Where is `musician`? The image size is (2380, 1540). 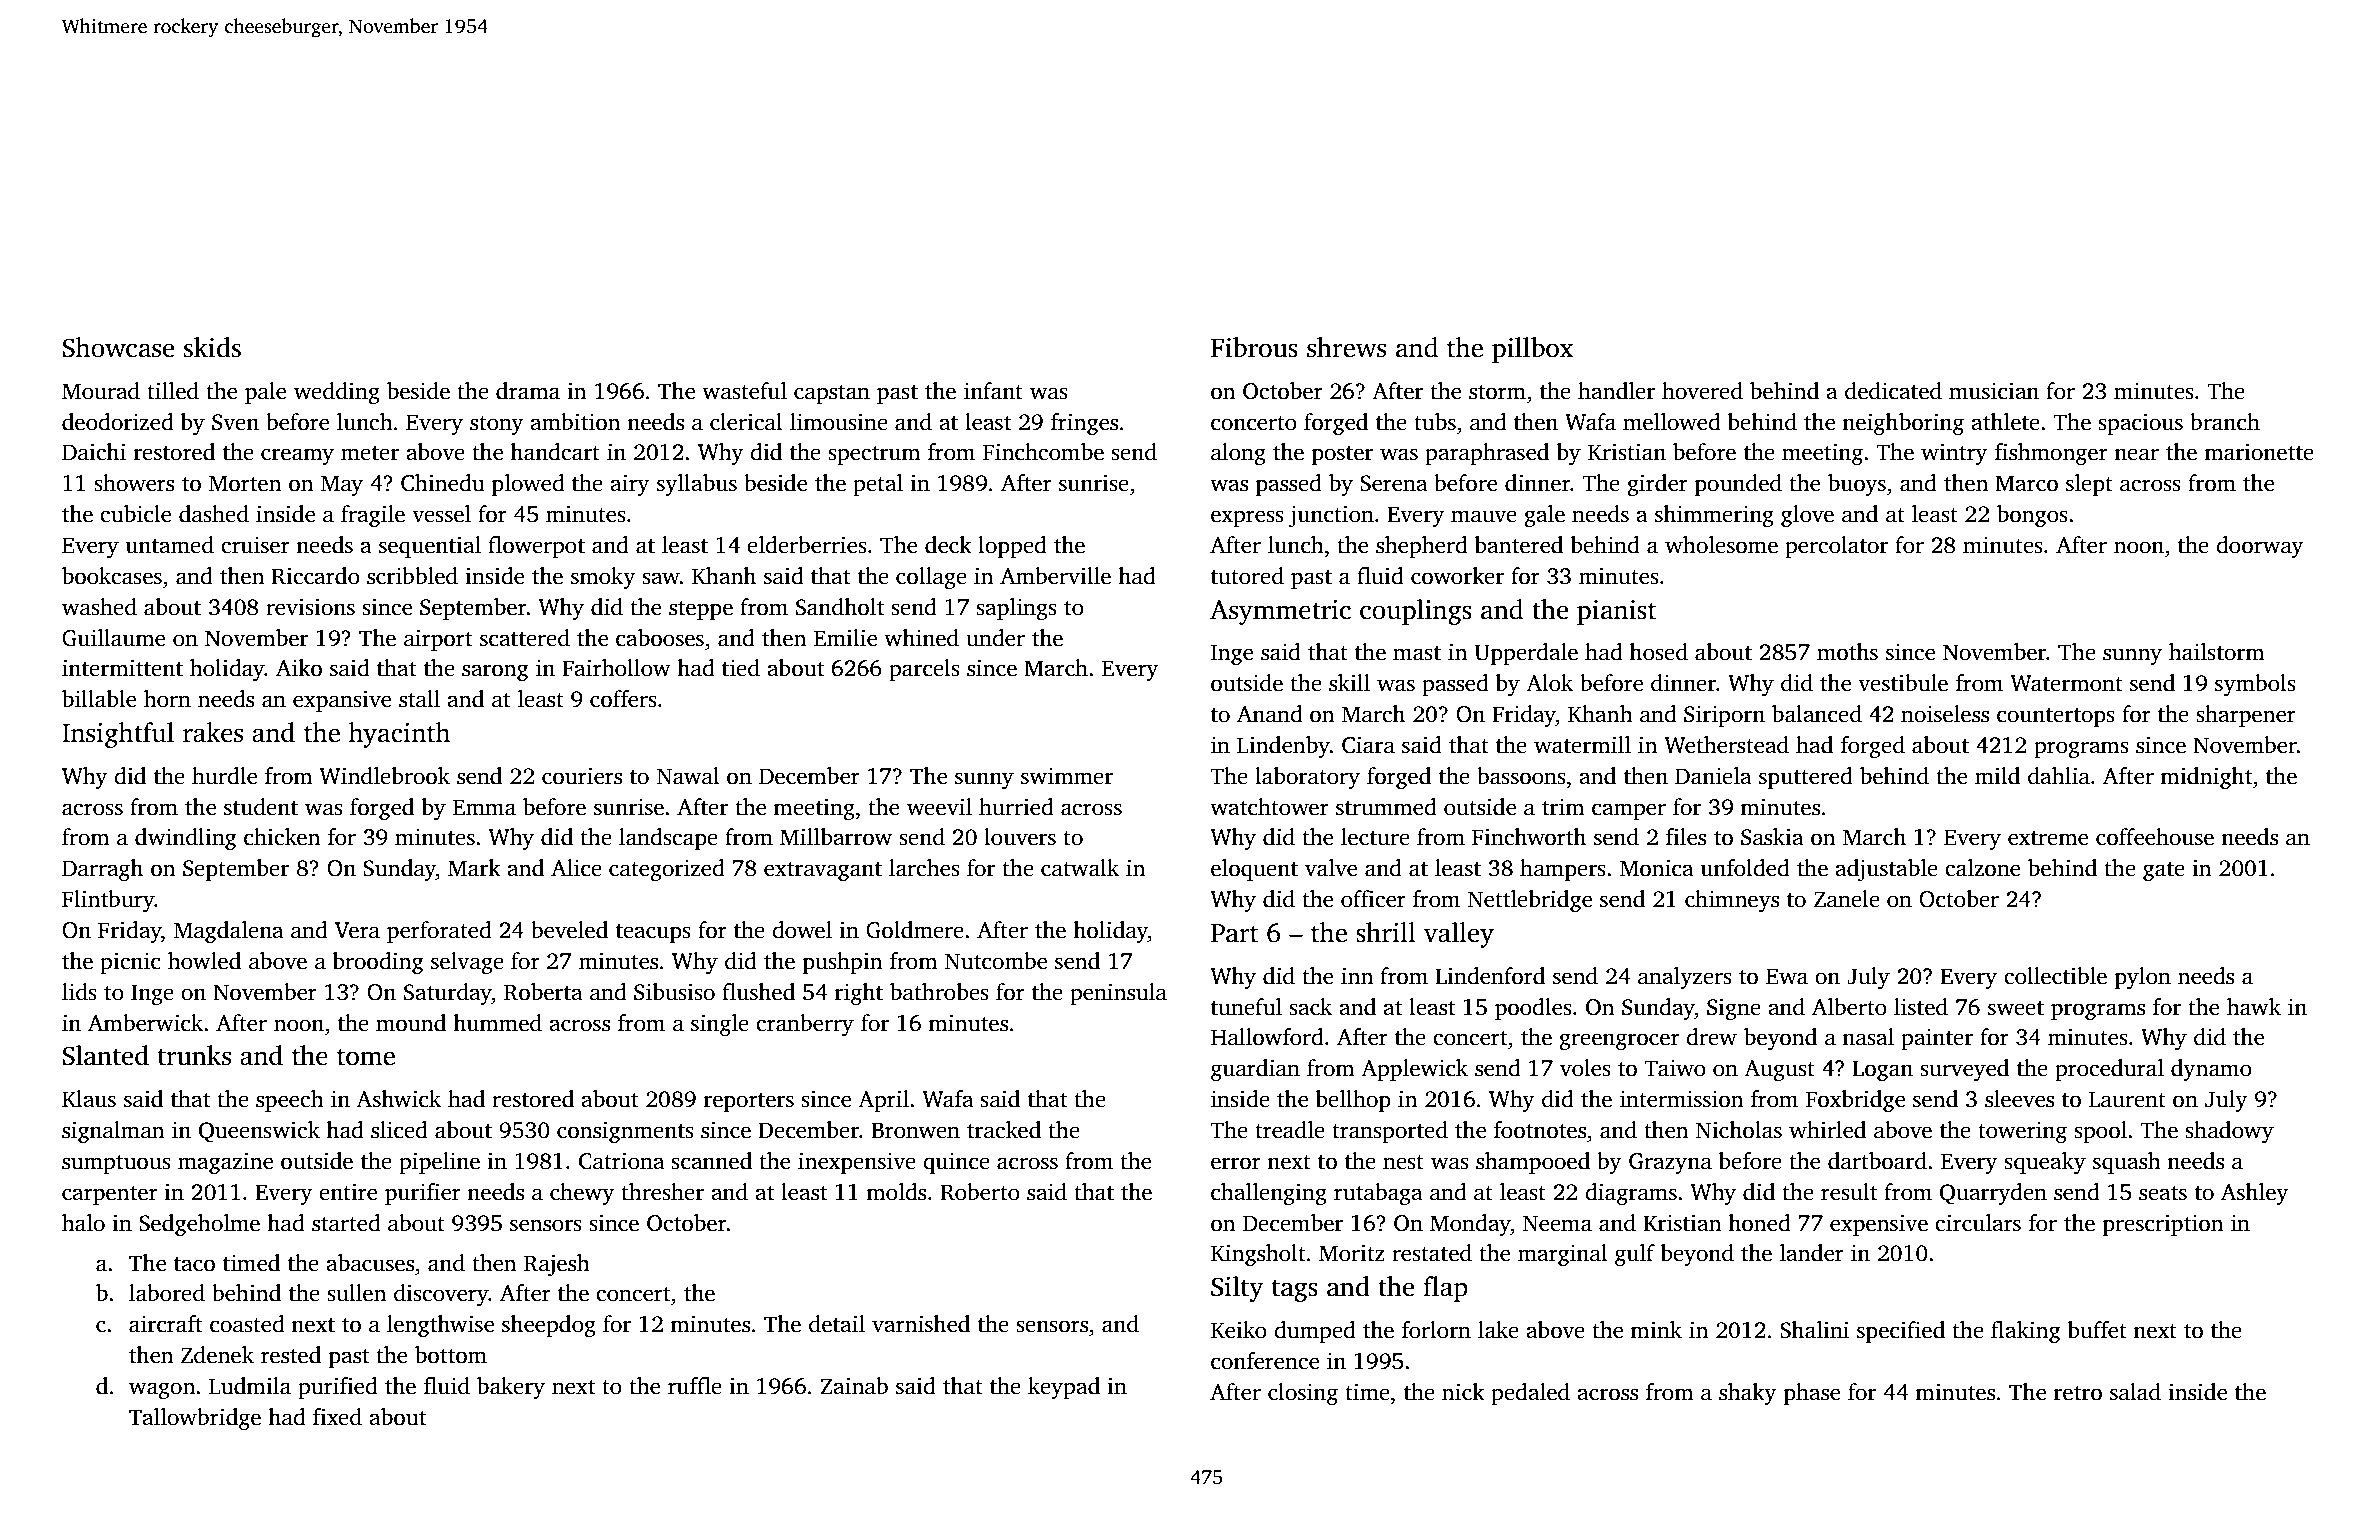 musician is located at coordinates (1994, 391).
